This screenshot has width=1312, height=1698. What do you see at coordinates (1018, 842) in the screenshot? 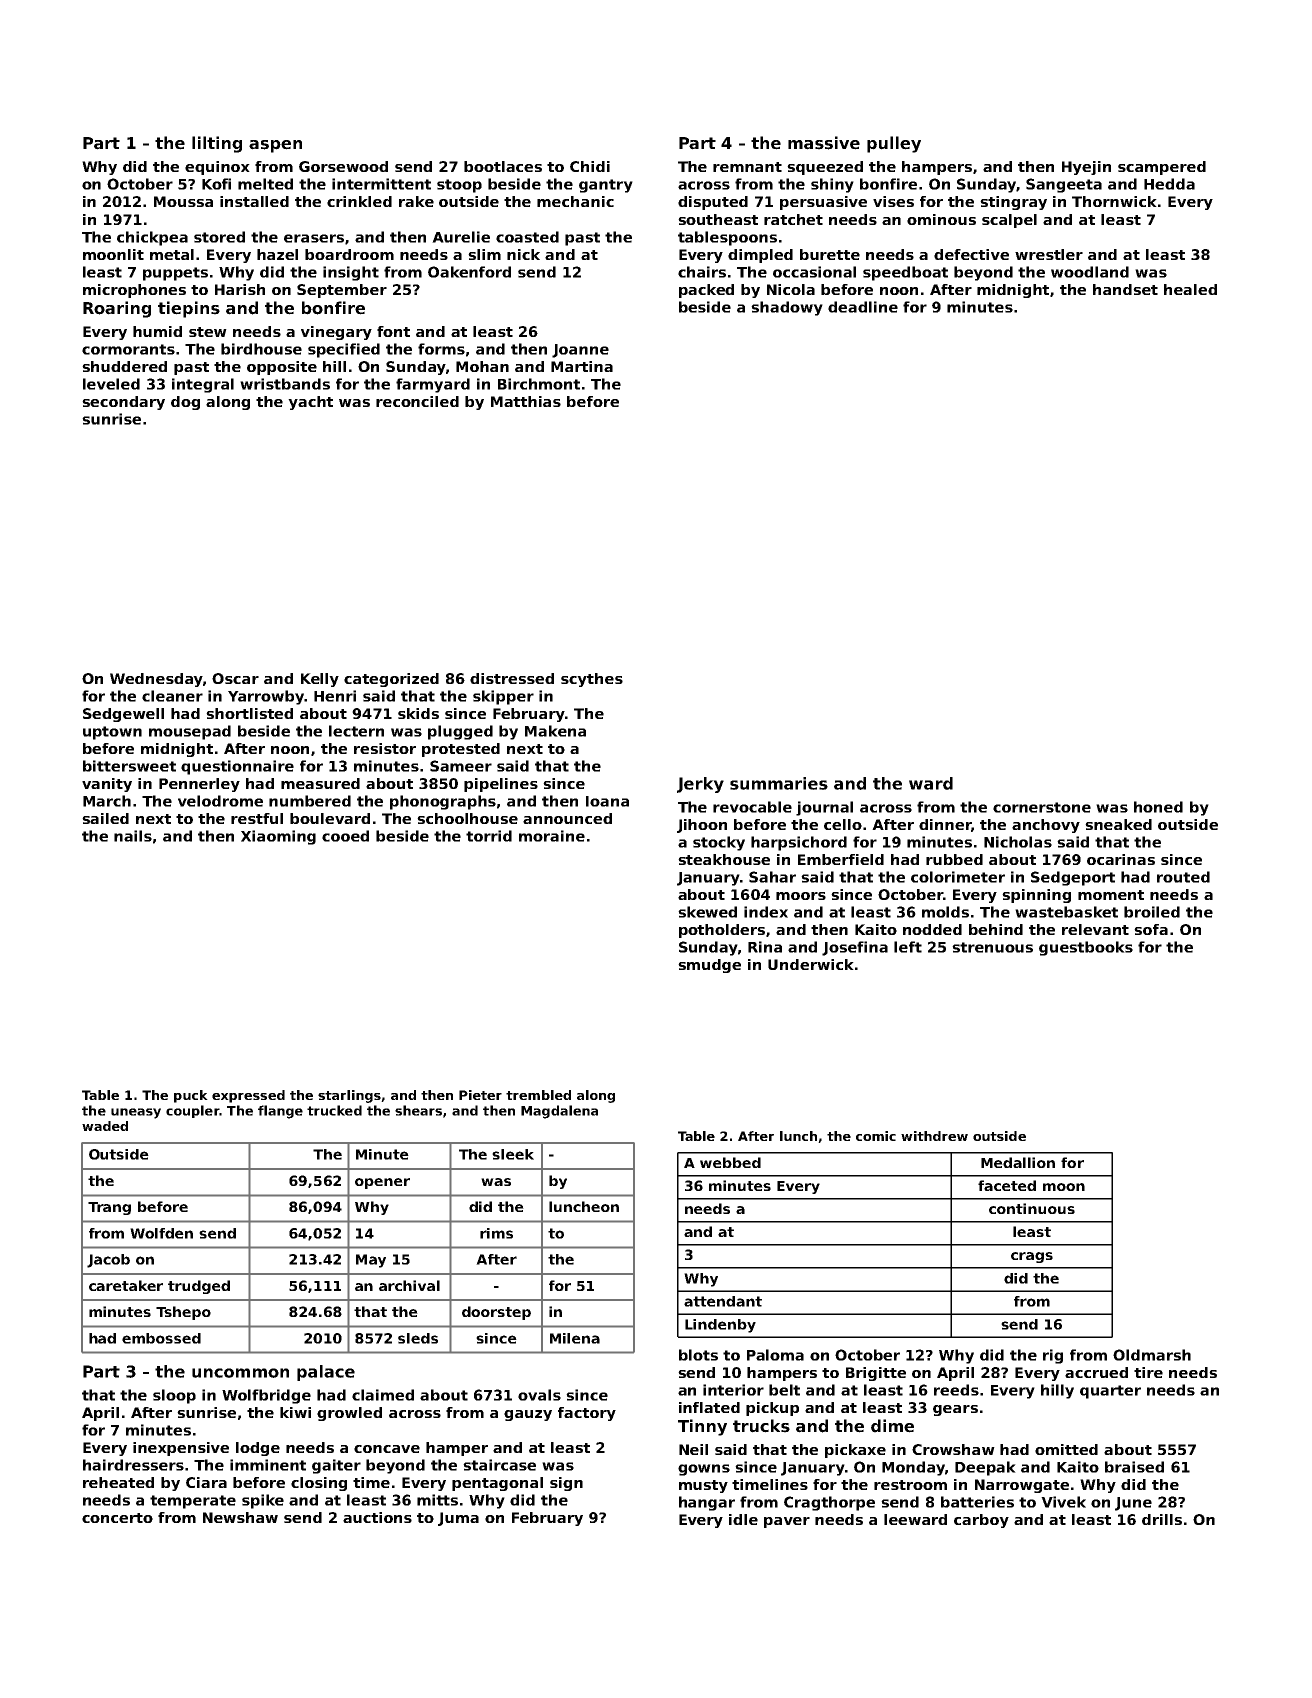
I see `Nicholas` at bounding box center [1018, 842].
